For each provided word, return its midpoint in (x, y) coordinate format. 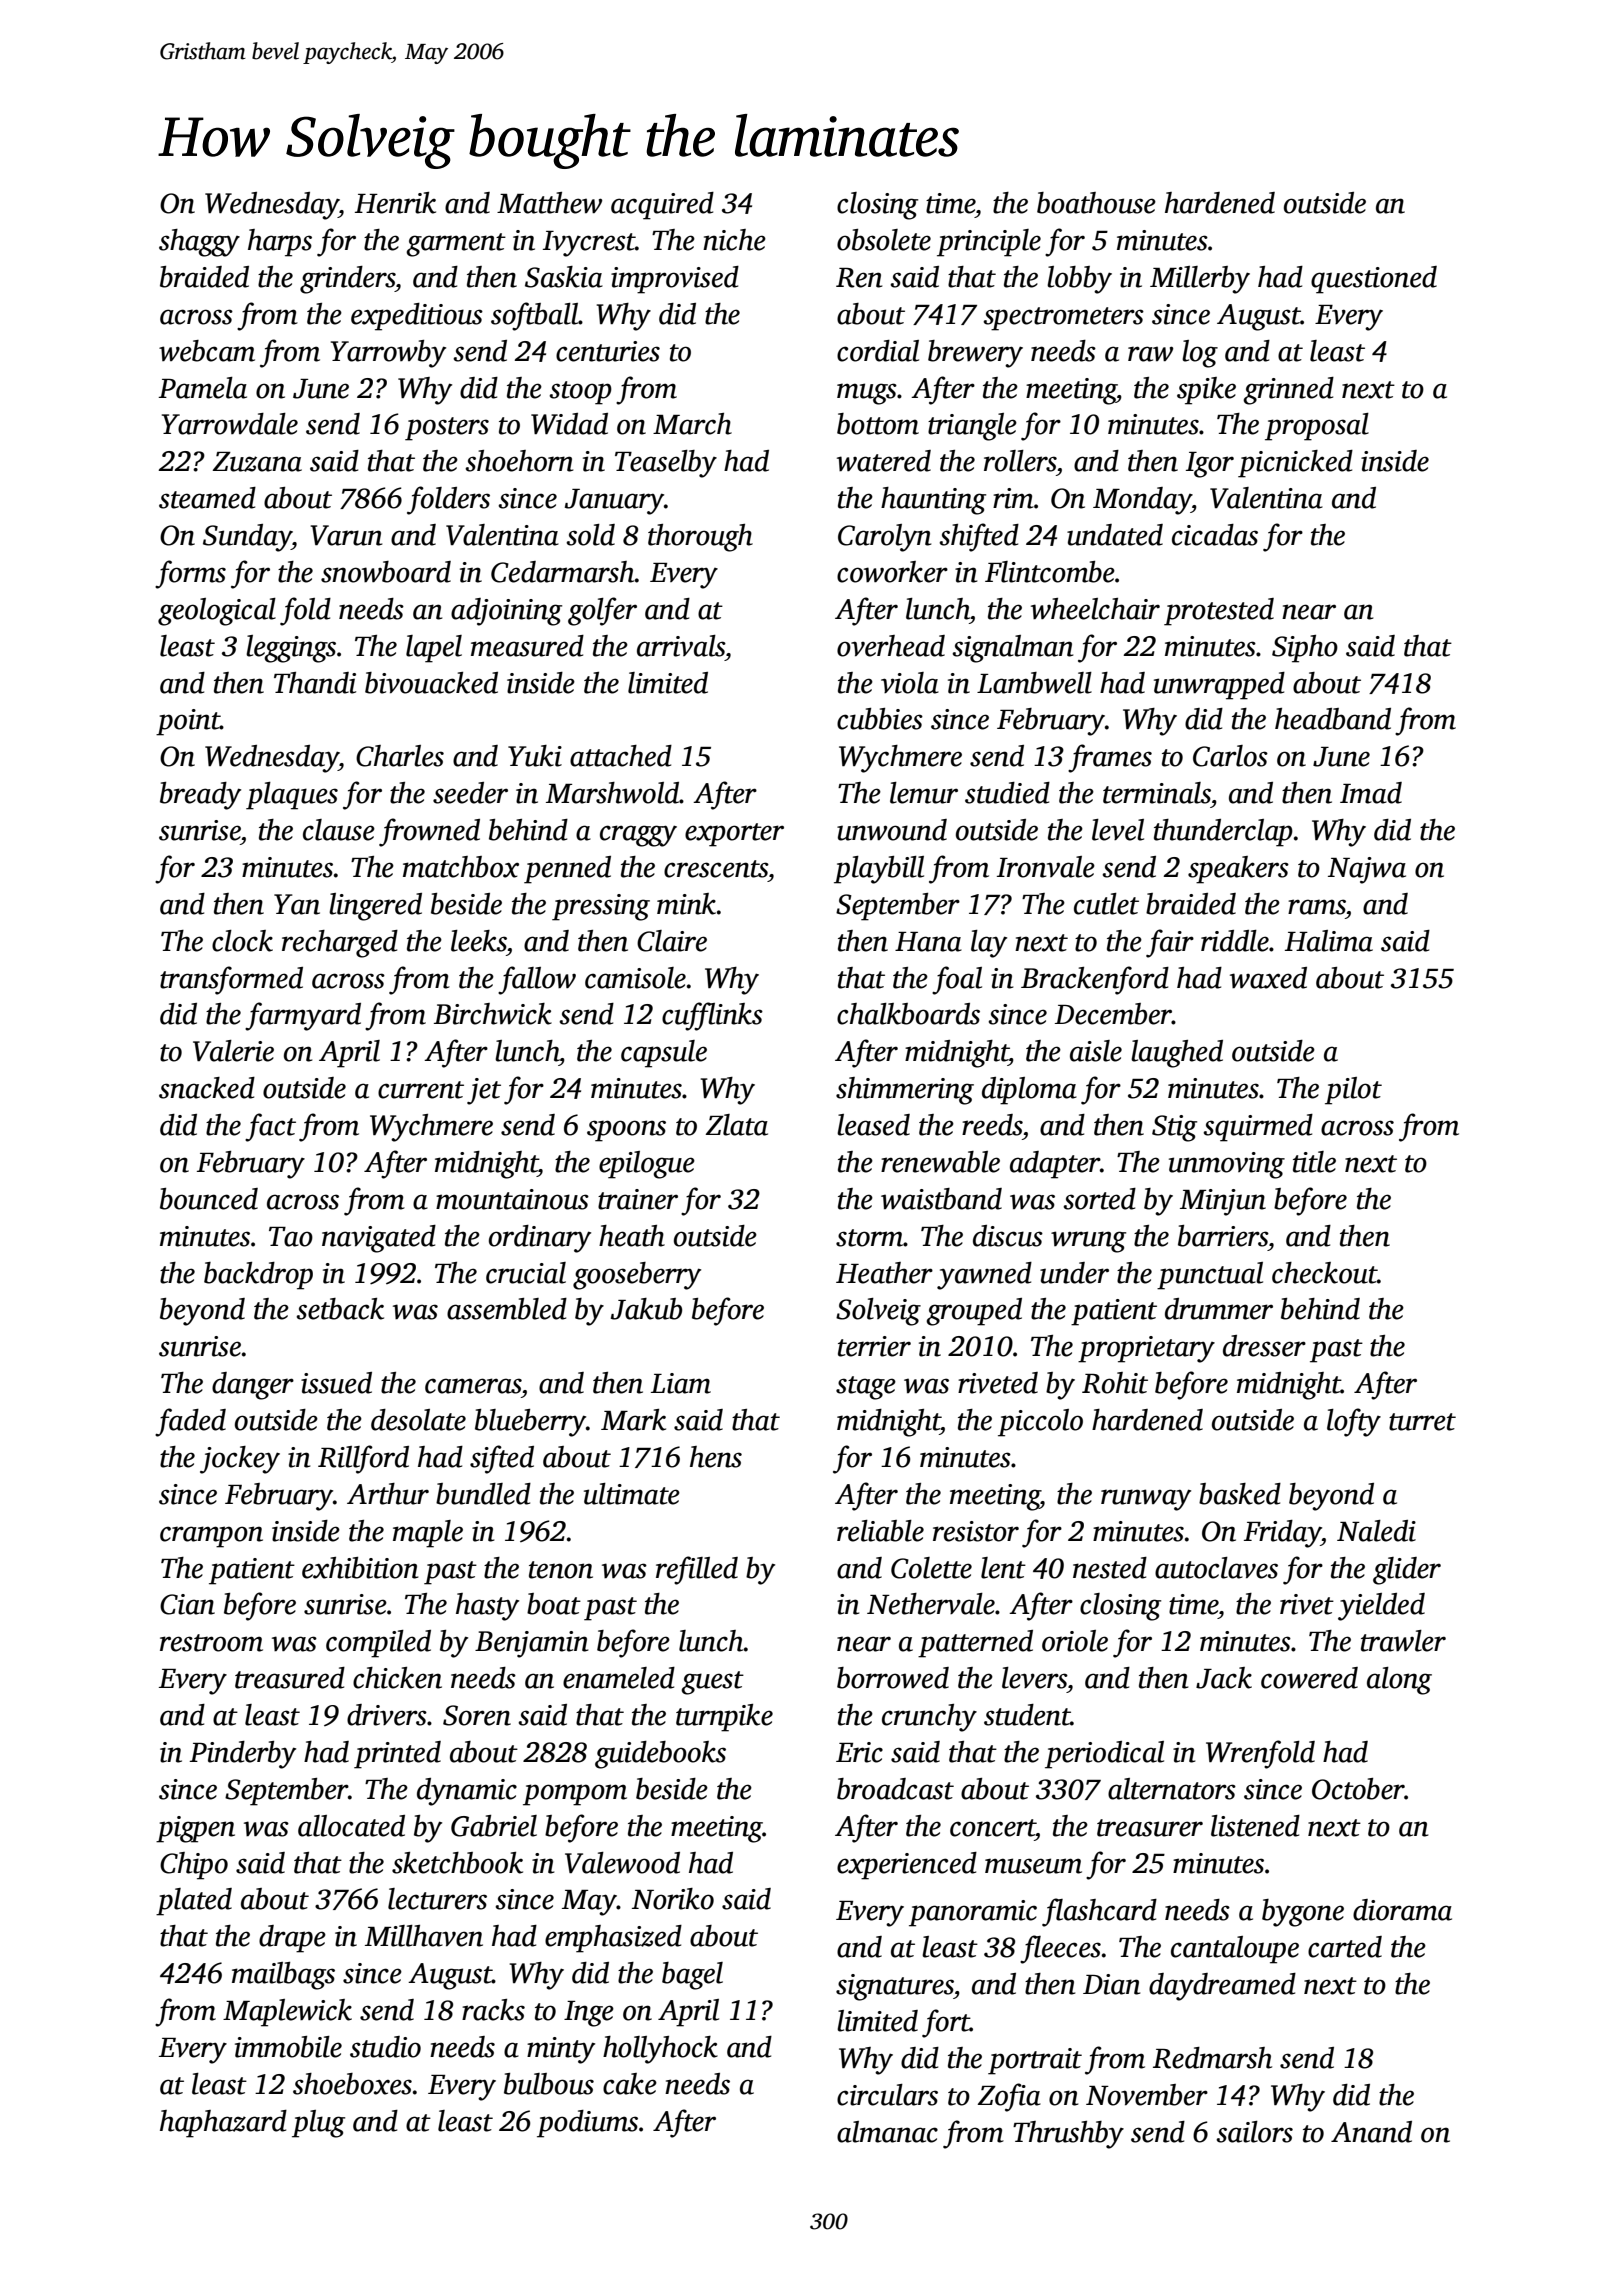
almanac (887, 2132)
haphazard (223, 2124)
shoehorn (519, 461)
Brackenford (1095, 980)
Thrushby (1068, 2135)
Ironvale (1046, 867)
